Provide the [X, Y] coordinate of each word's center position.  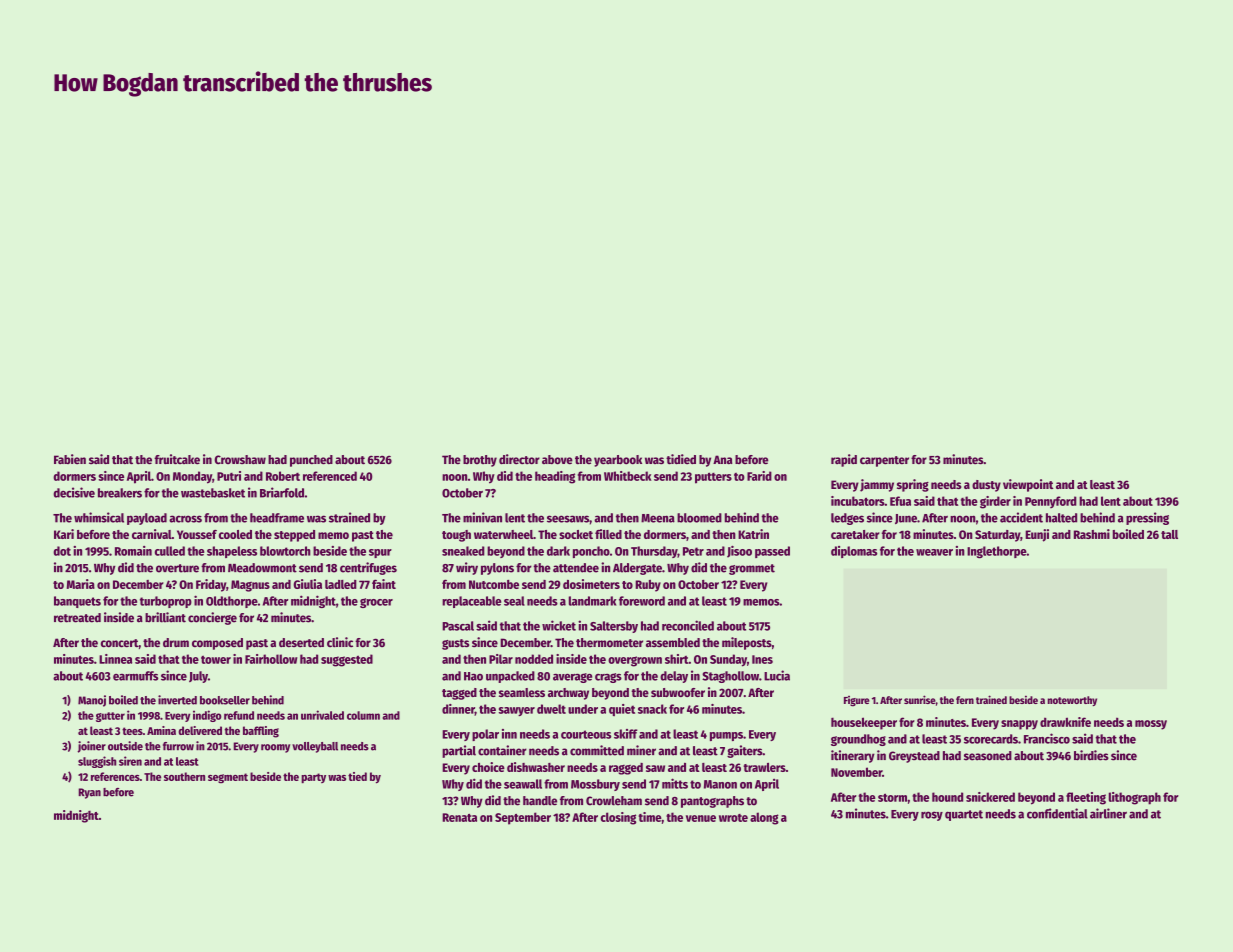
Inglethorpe [997, 552]
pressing [1147, 518]
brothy [480, 461]
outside [125, 746]
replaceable [471, 602]
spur [380, 553]
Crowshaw [240, 460]
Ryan [89, 793]
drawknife [1065, 722]
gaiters [745, 751]
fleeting [1086, 798]
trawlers [764, 767]
